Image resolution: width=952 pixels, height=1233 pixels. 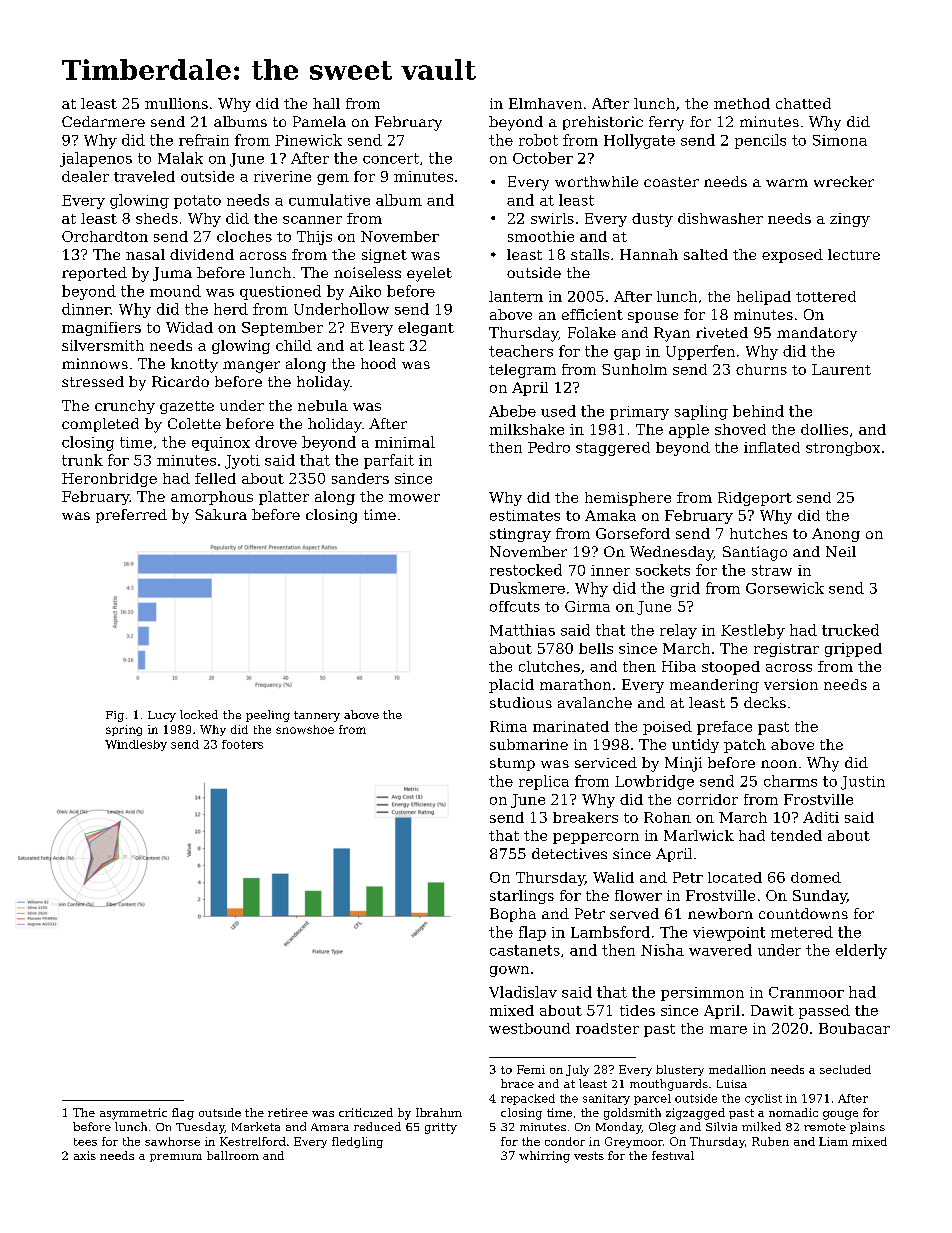 I want to click on footers, so click(x=242, y=744).
